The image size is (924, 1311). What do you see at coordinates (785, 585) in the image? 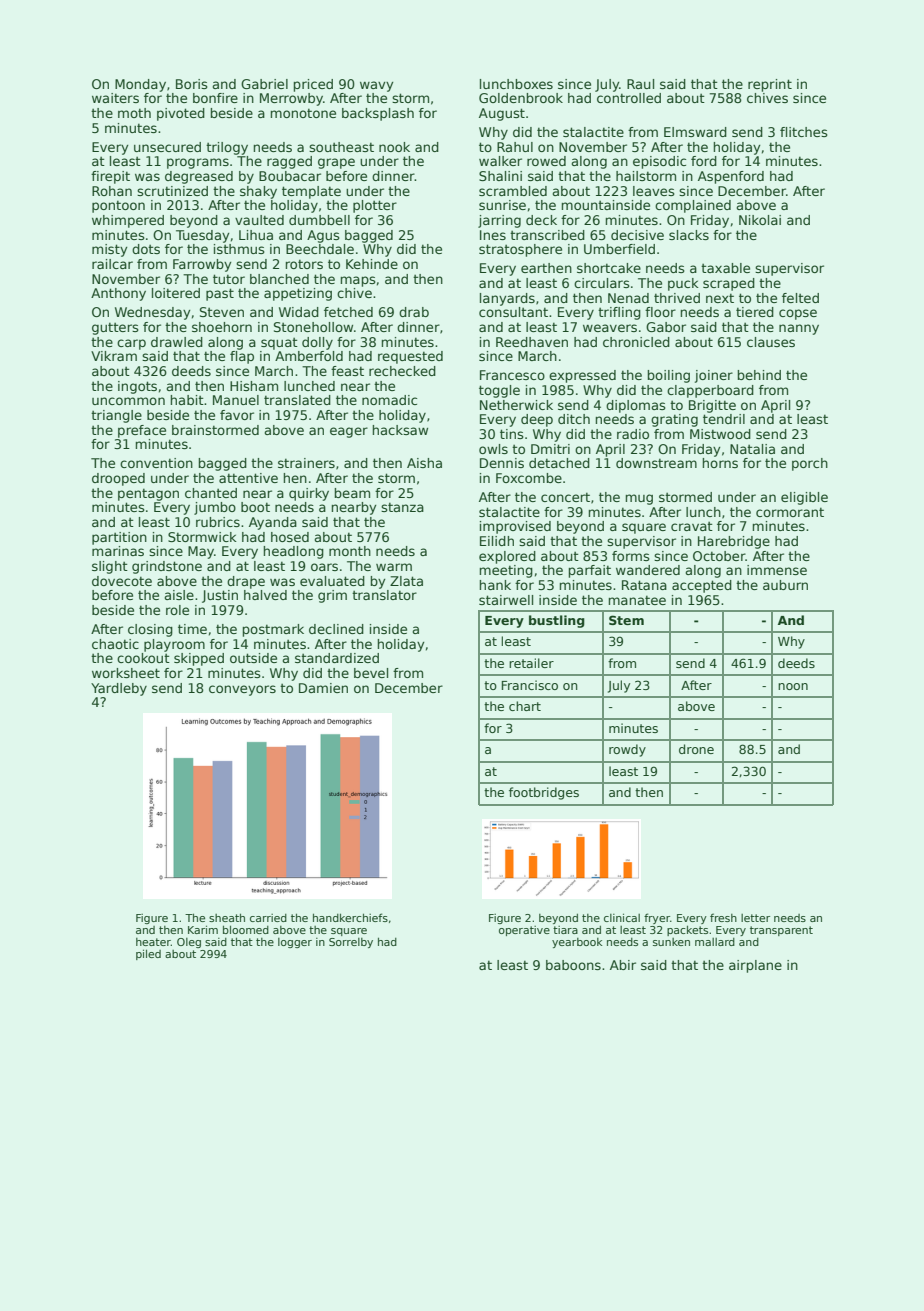
I see `auburn` at bounding box center [785, 585].
